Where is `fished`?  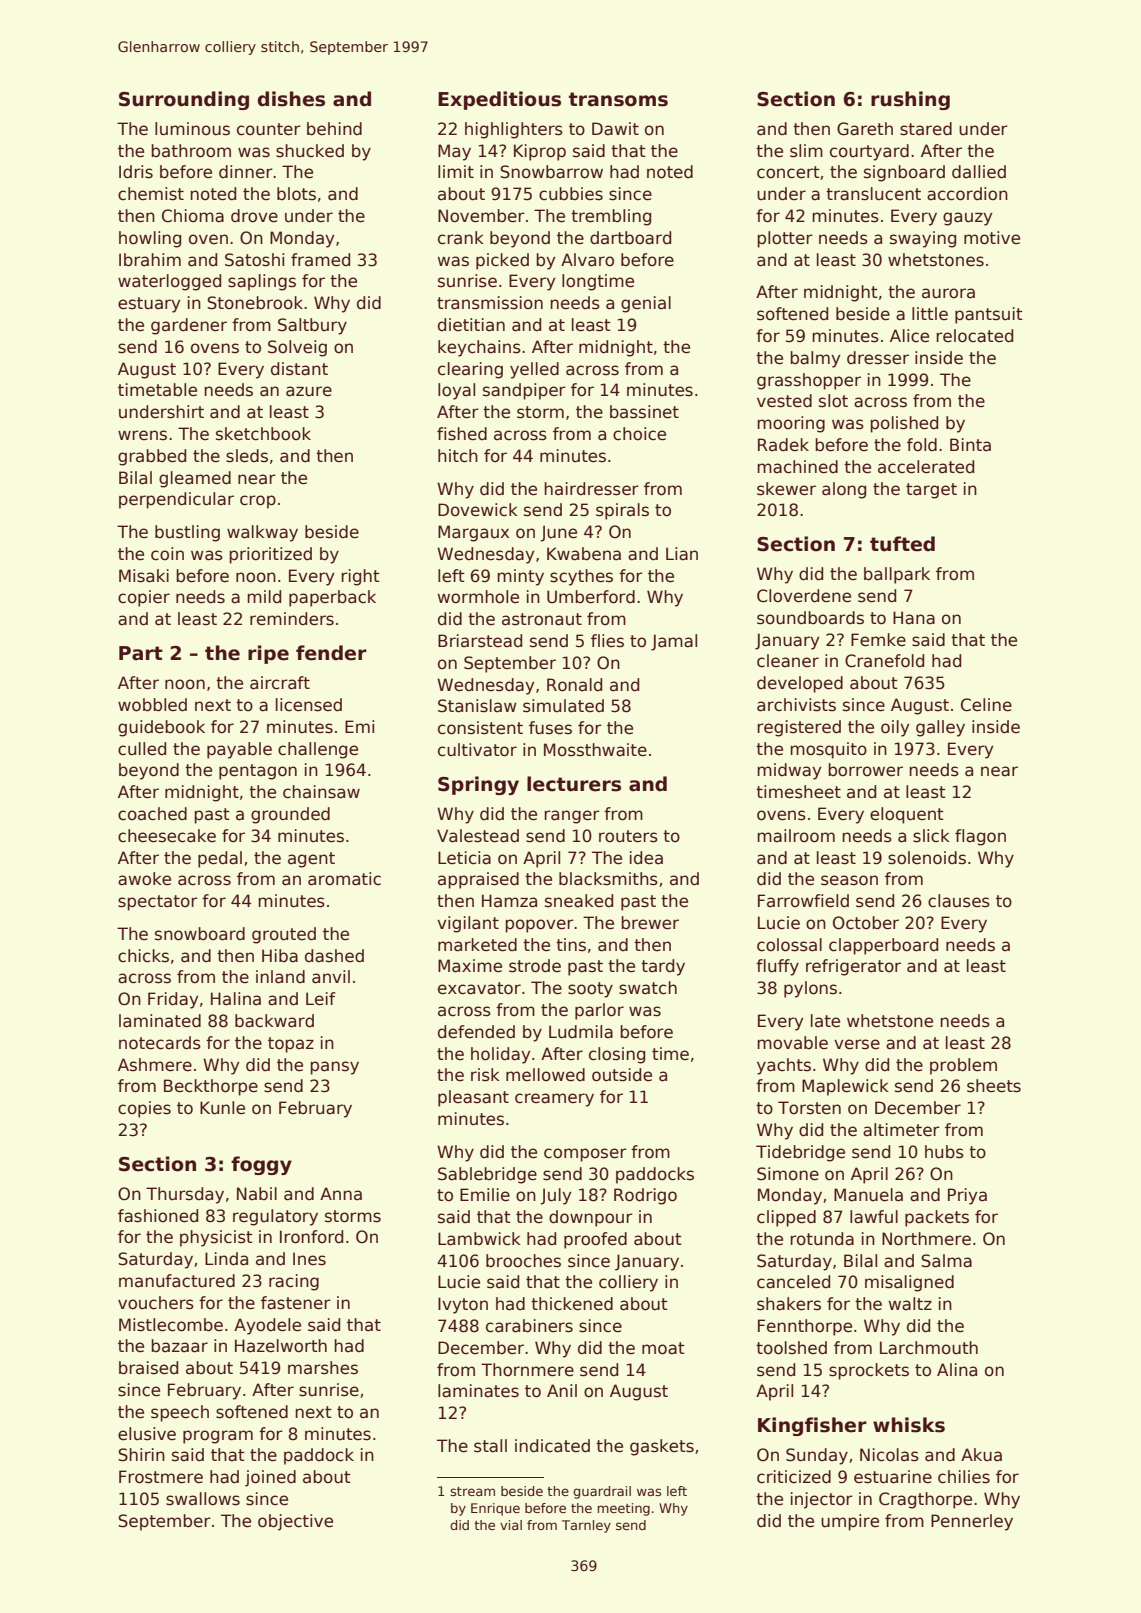
fished is located at coordinates (462, 434).
